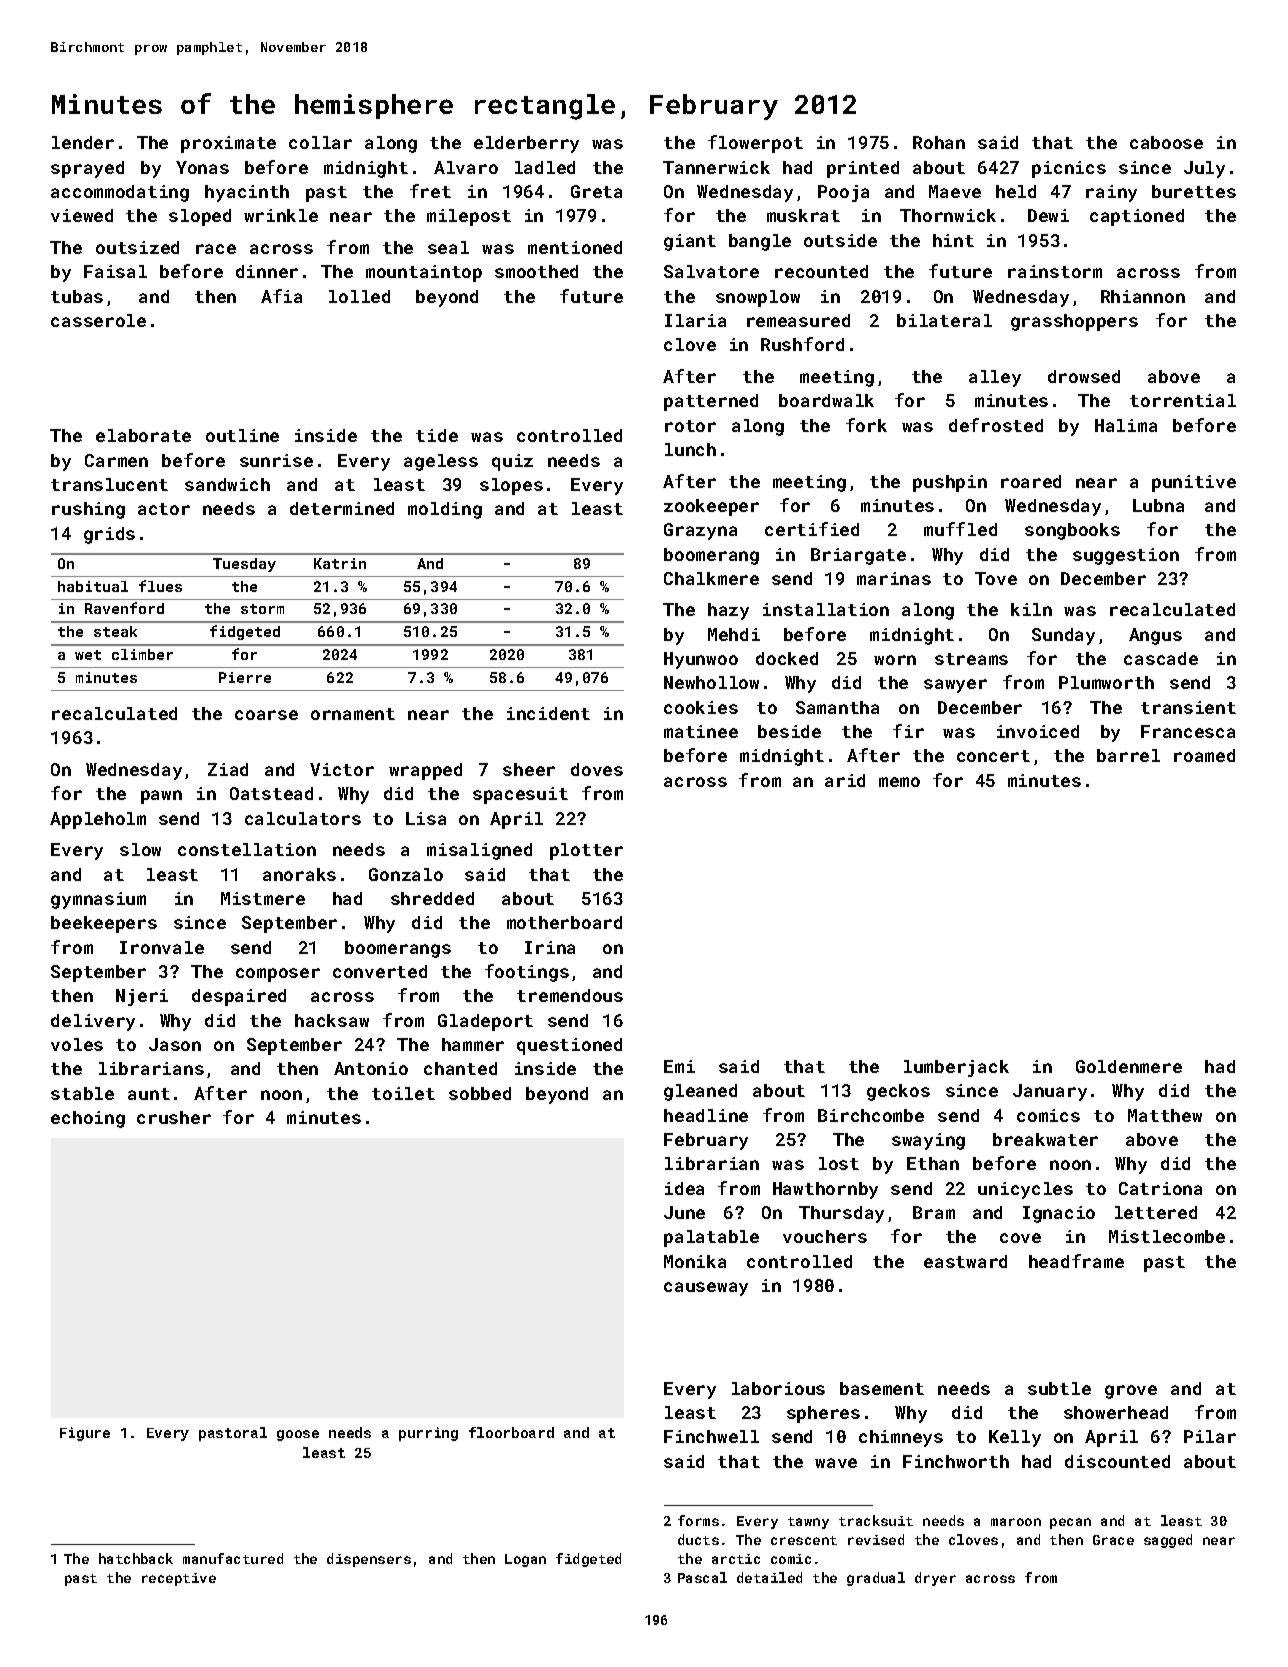  I want to click on Antonio, so click(371, 1068).
